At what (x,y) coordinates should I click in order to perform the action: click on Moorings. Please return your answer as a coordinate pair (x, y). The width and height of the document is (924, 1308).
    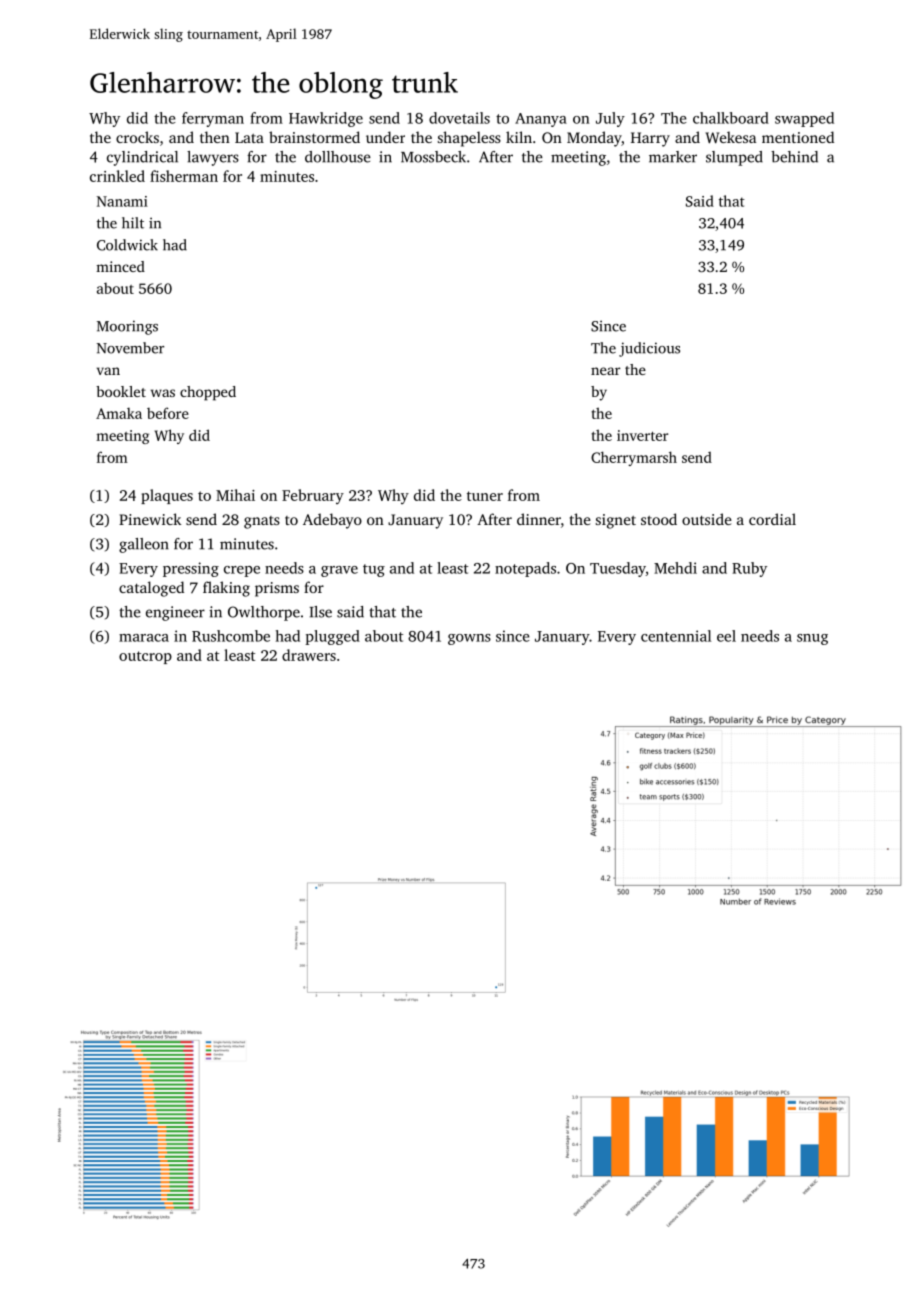
    Looking at the image, I should click on (127, 327).
